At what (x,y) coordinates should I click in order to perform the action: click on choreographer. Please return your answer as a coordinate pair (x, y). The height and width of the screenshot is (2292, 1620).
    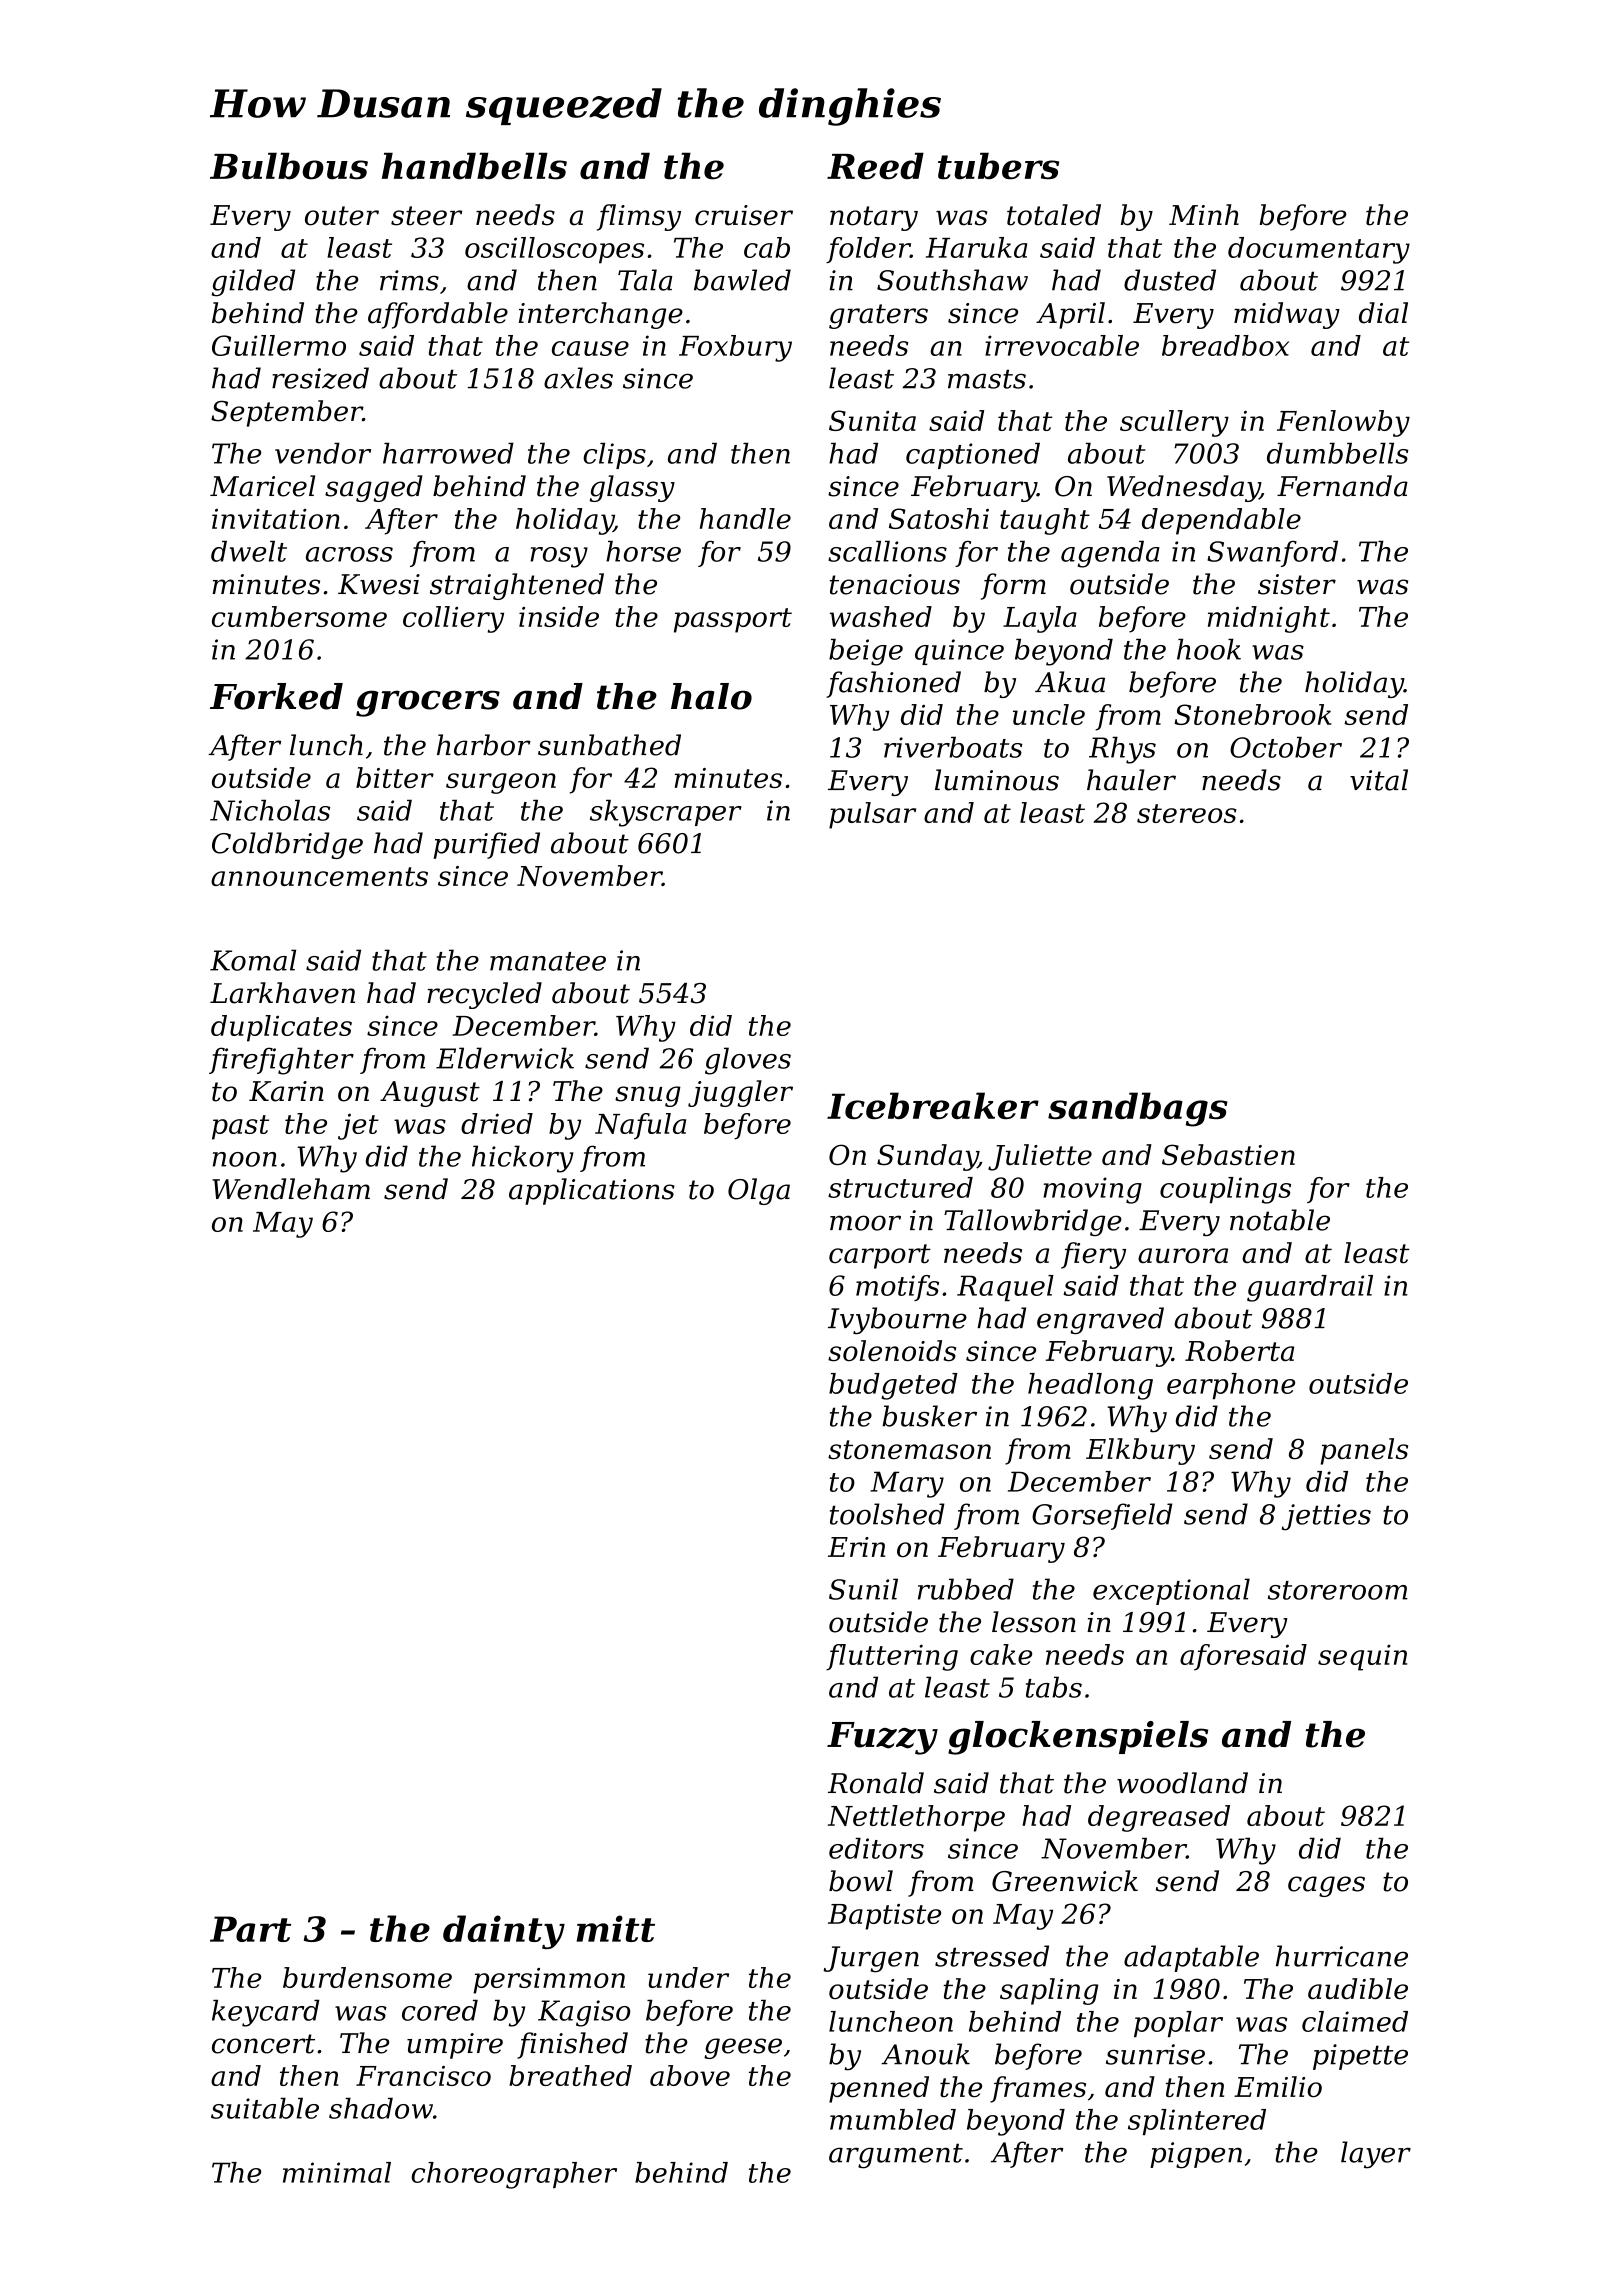
    Looking at the image, I should click on (514, 2175).
